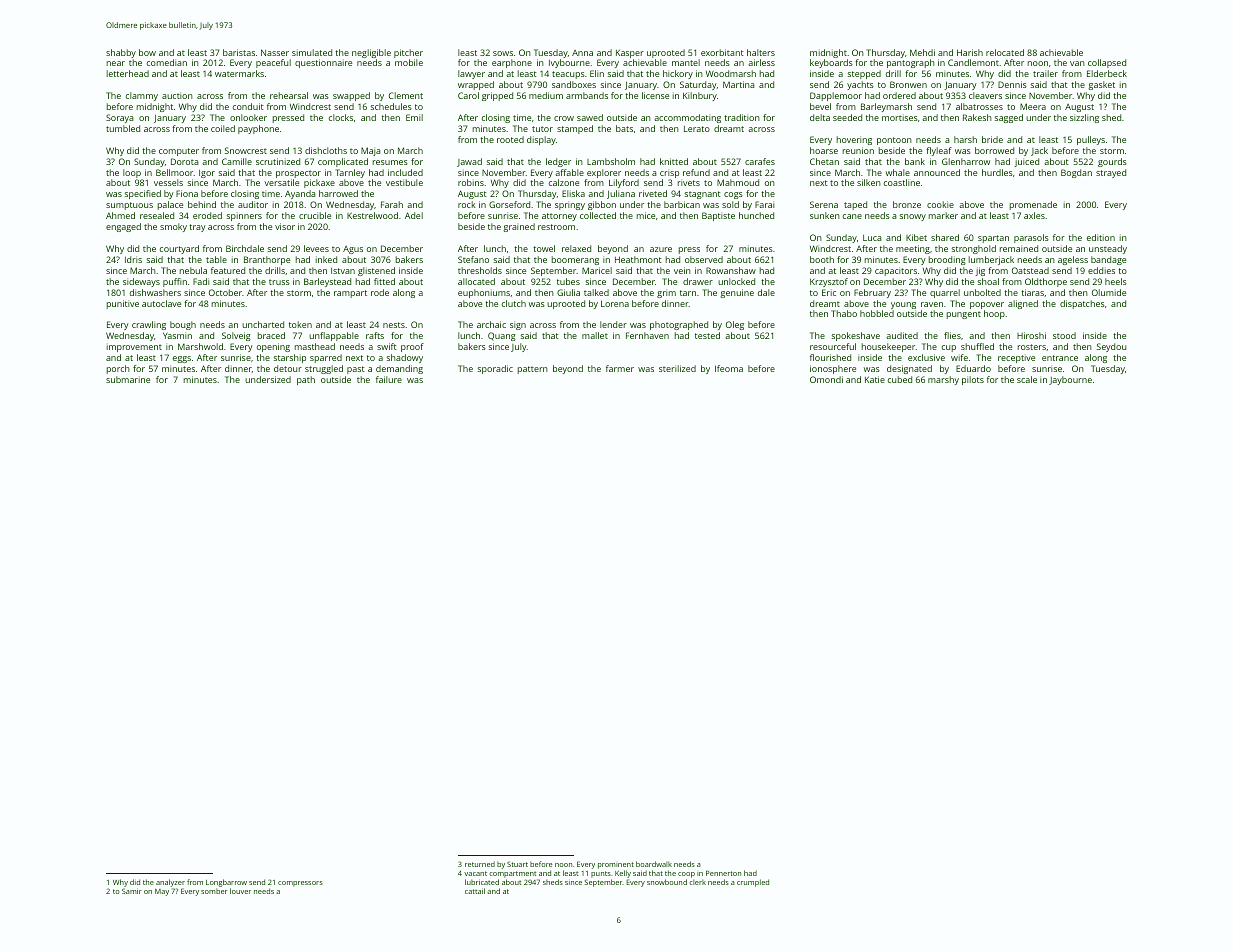 The height and width of the screenshot is (952, 1233). What do you see at coordinates (389, 379) in the screenshot?
I see `failure` at bounding box center [389, 379].
